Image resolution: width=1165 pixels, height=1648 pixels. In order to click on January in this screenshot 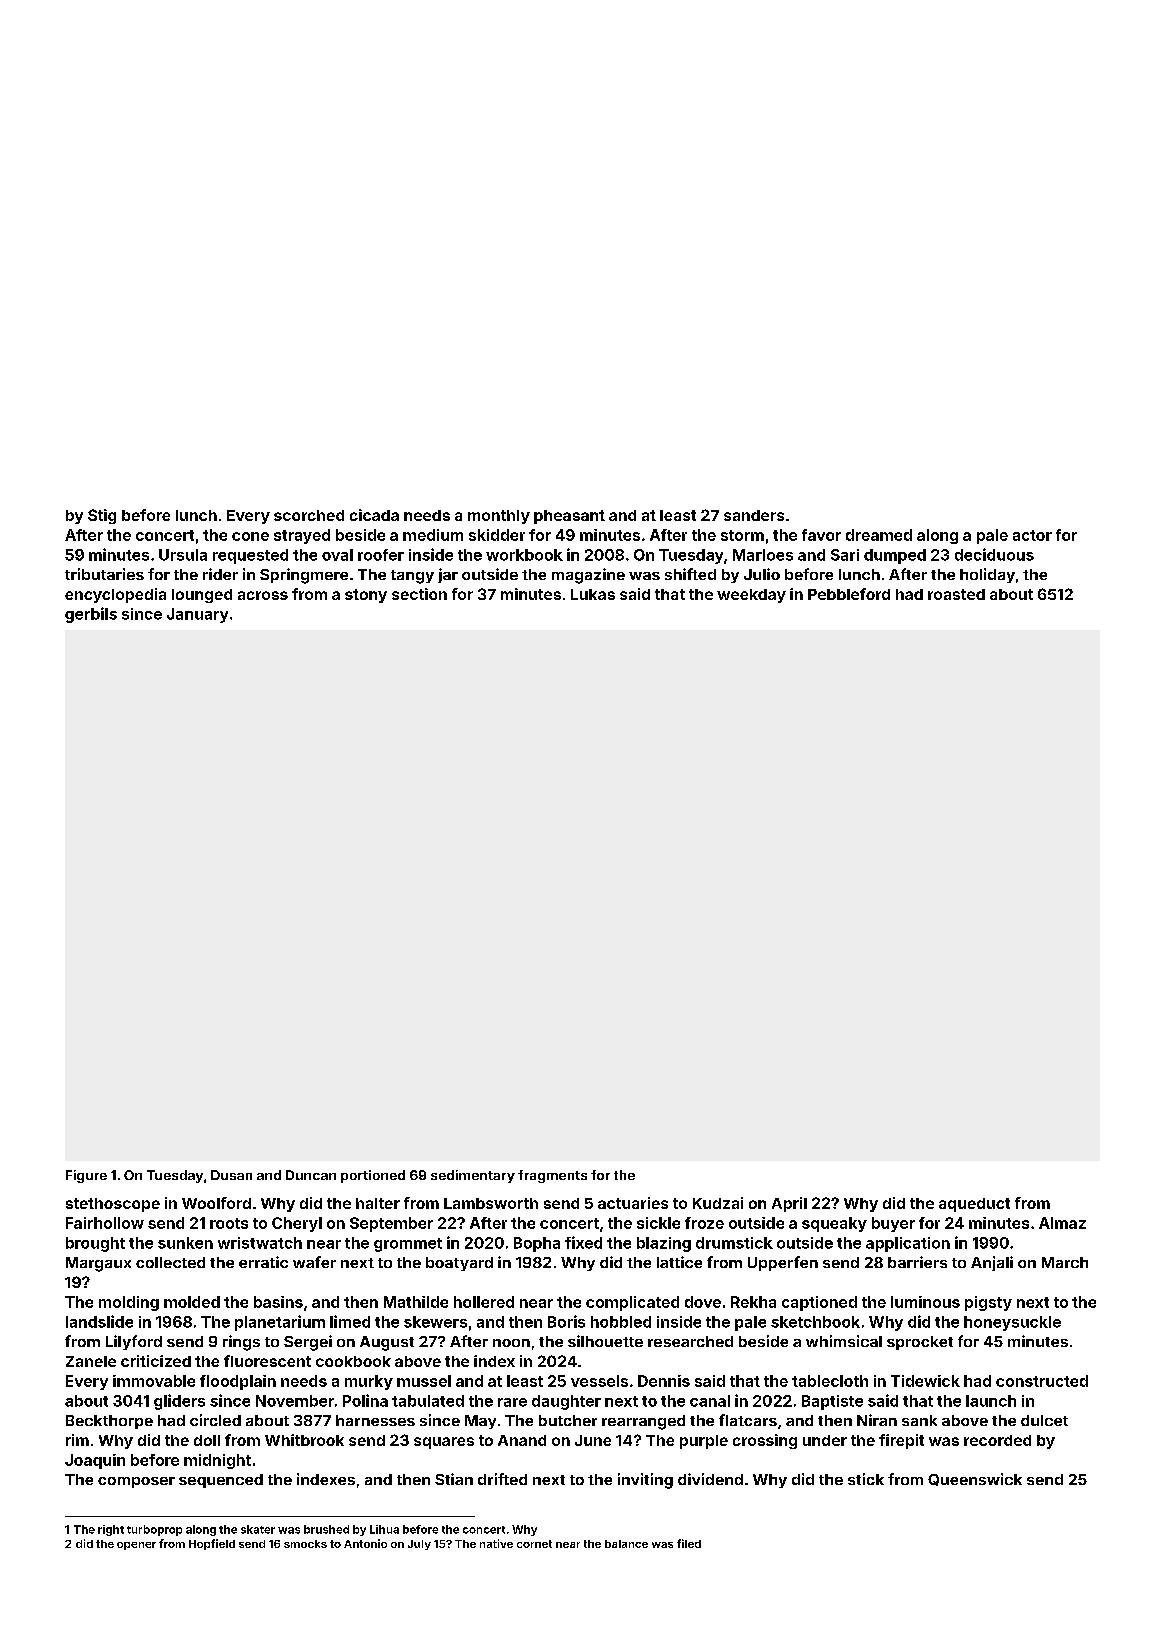, I will do `click(197, 615)`.
